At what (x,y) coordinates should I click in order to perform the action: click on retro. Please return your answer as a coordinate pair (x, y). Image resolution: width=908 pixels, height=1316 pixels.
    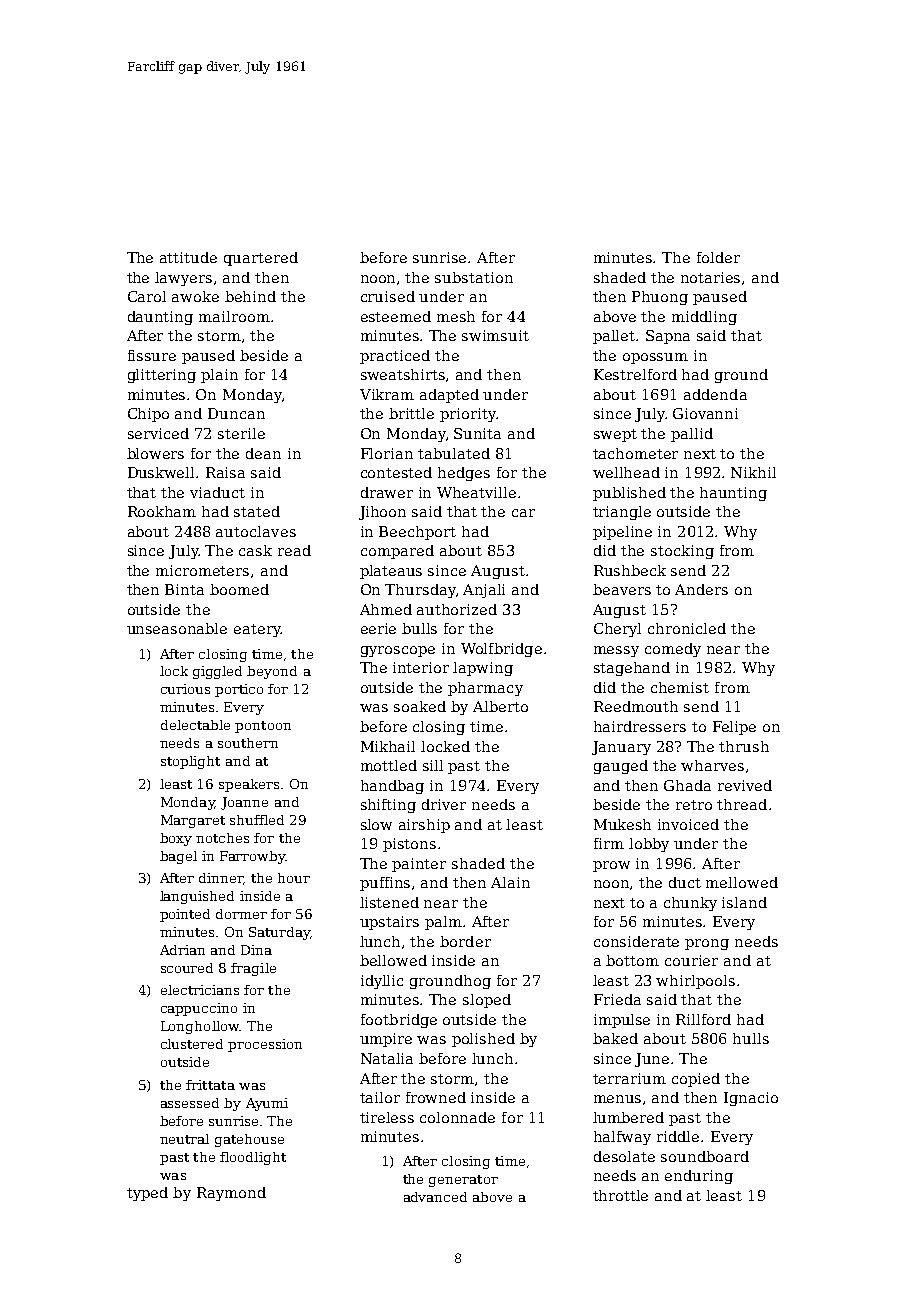
    Looking at the image, I should click on (694, 805).
